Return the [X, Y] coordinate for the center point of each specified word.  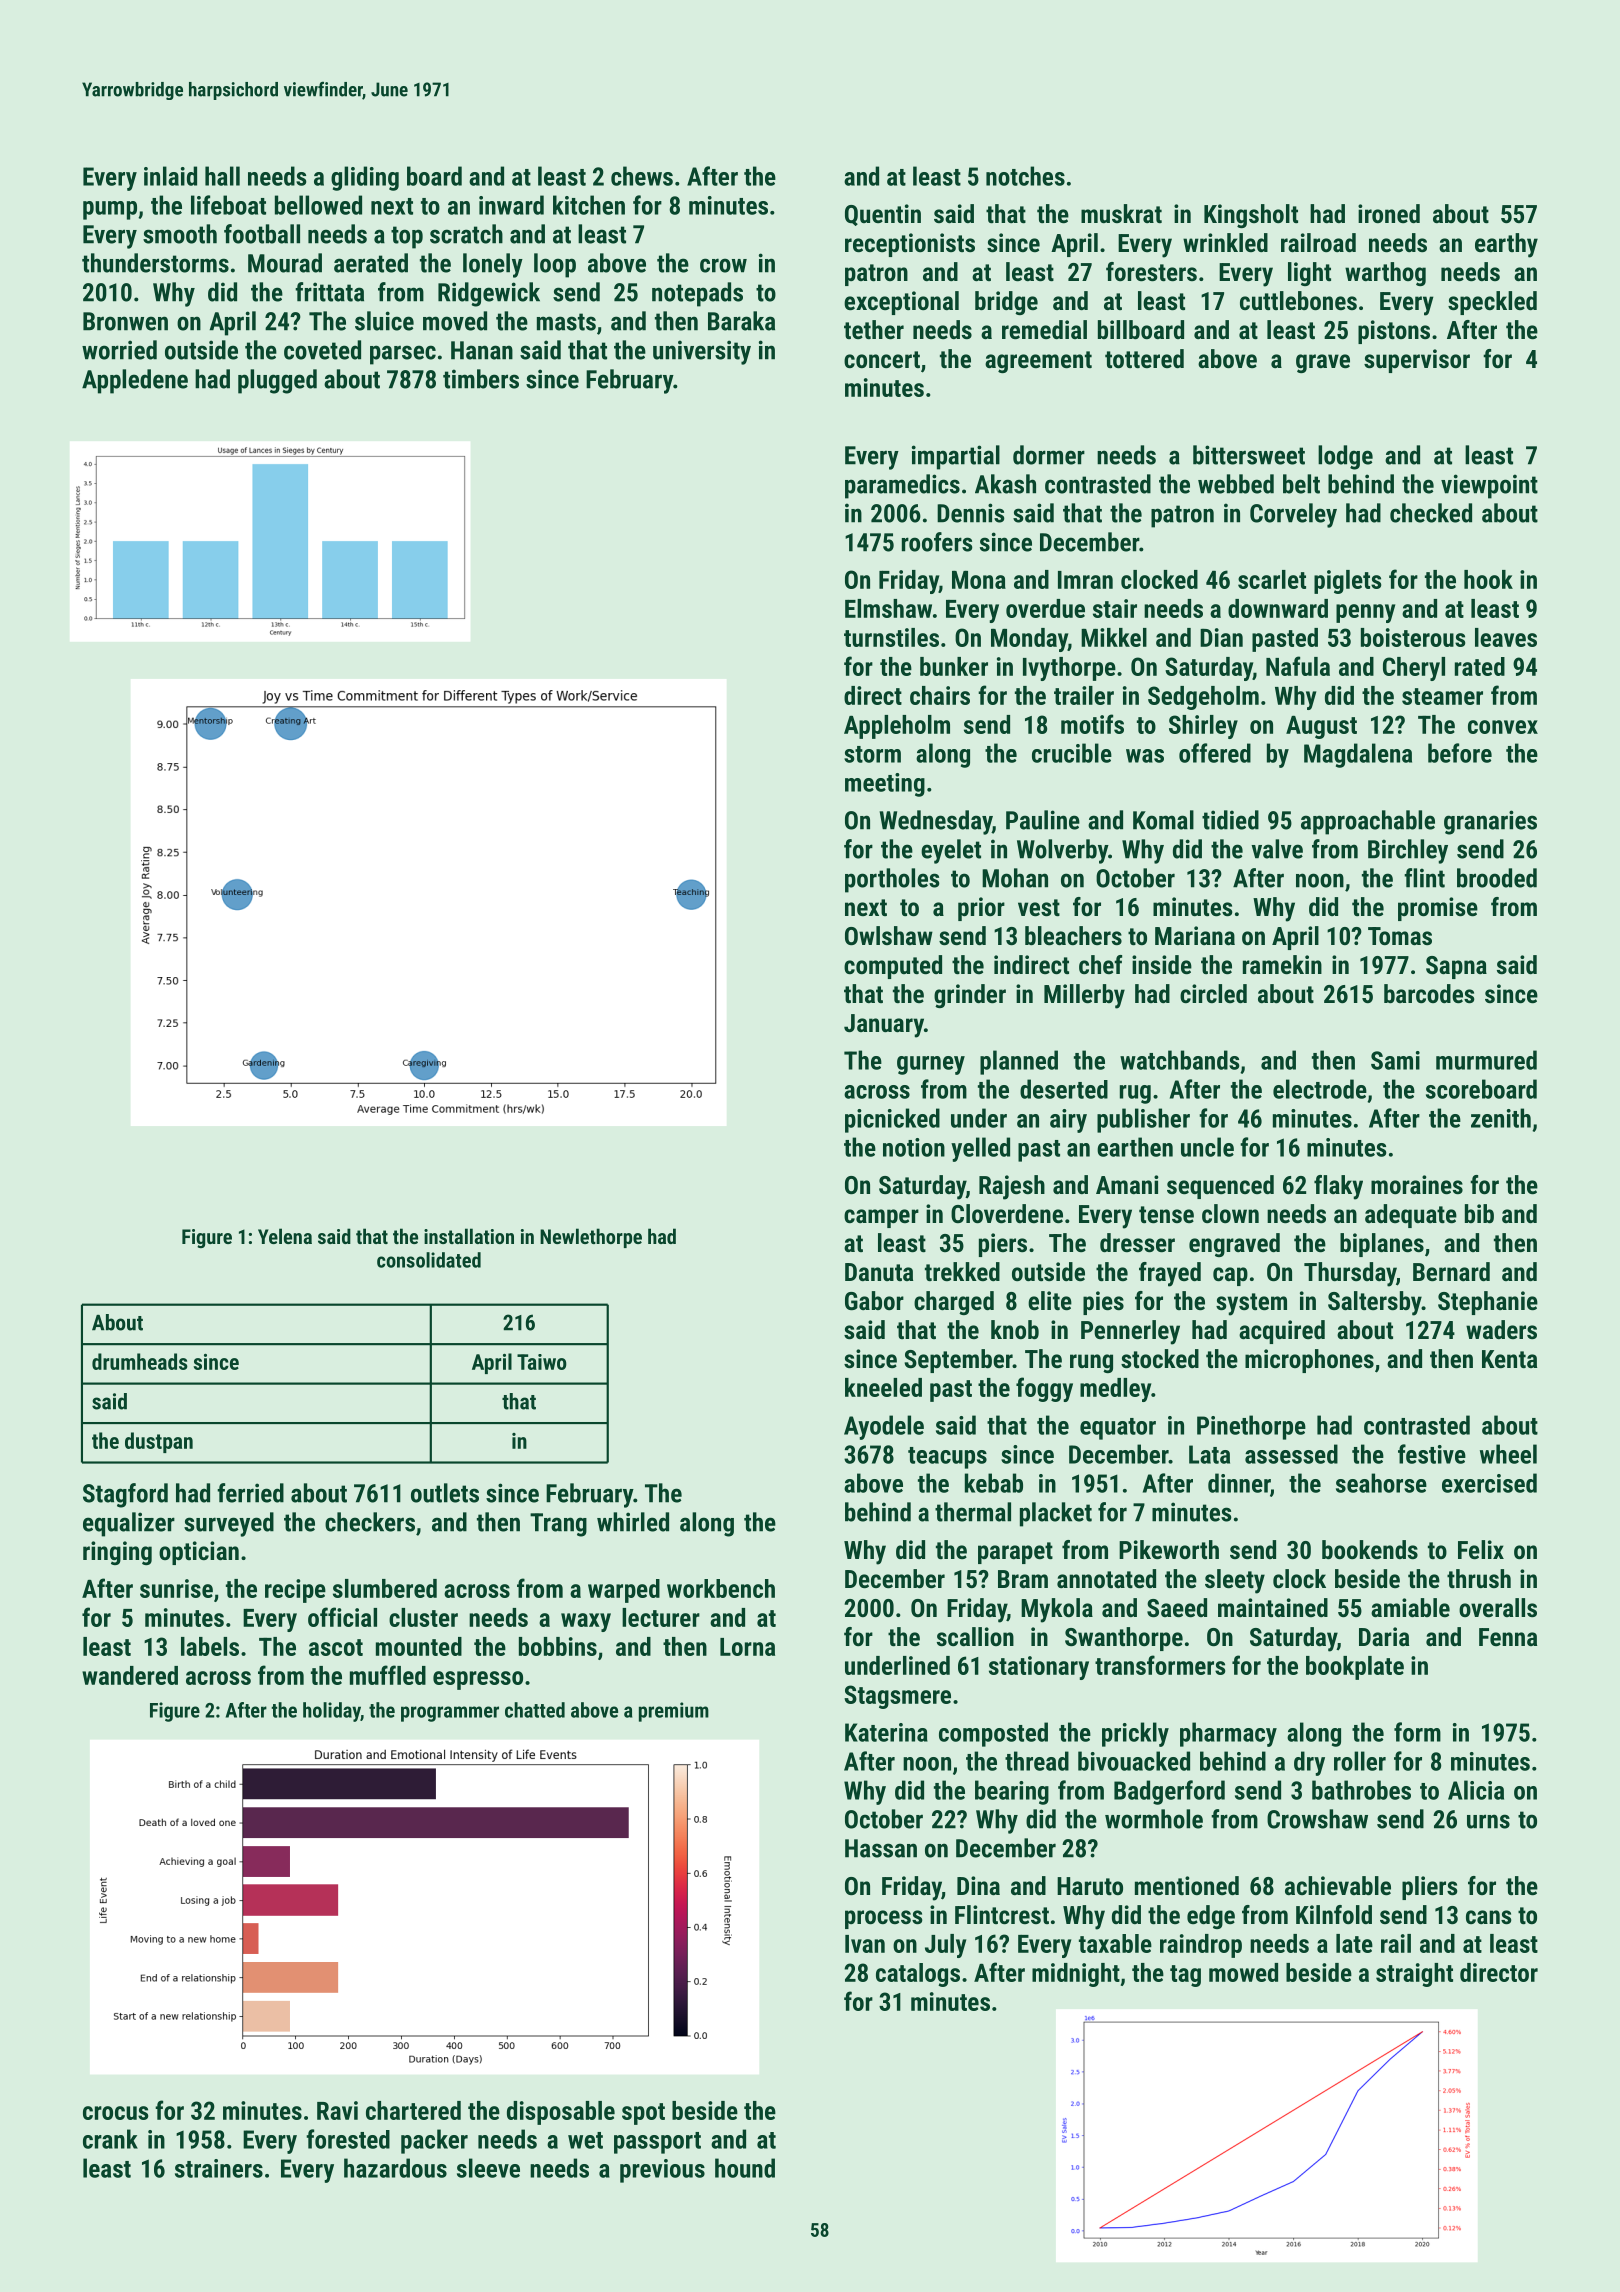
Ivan [865, 1944]
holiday [332, 1712]
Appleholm [897, 727]
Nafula [1298, 666]
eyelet [951, 851]
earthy [1506, 245]
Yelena [285, 1236]
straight [1414, 1975]
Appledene [135, 381]
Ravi [337, 2110]
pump [110, 210]
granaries [1490, 822]
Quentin [883, 215]
